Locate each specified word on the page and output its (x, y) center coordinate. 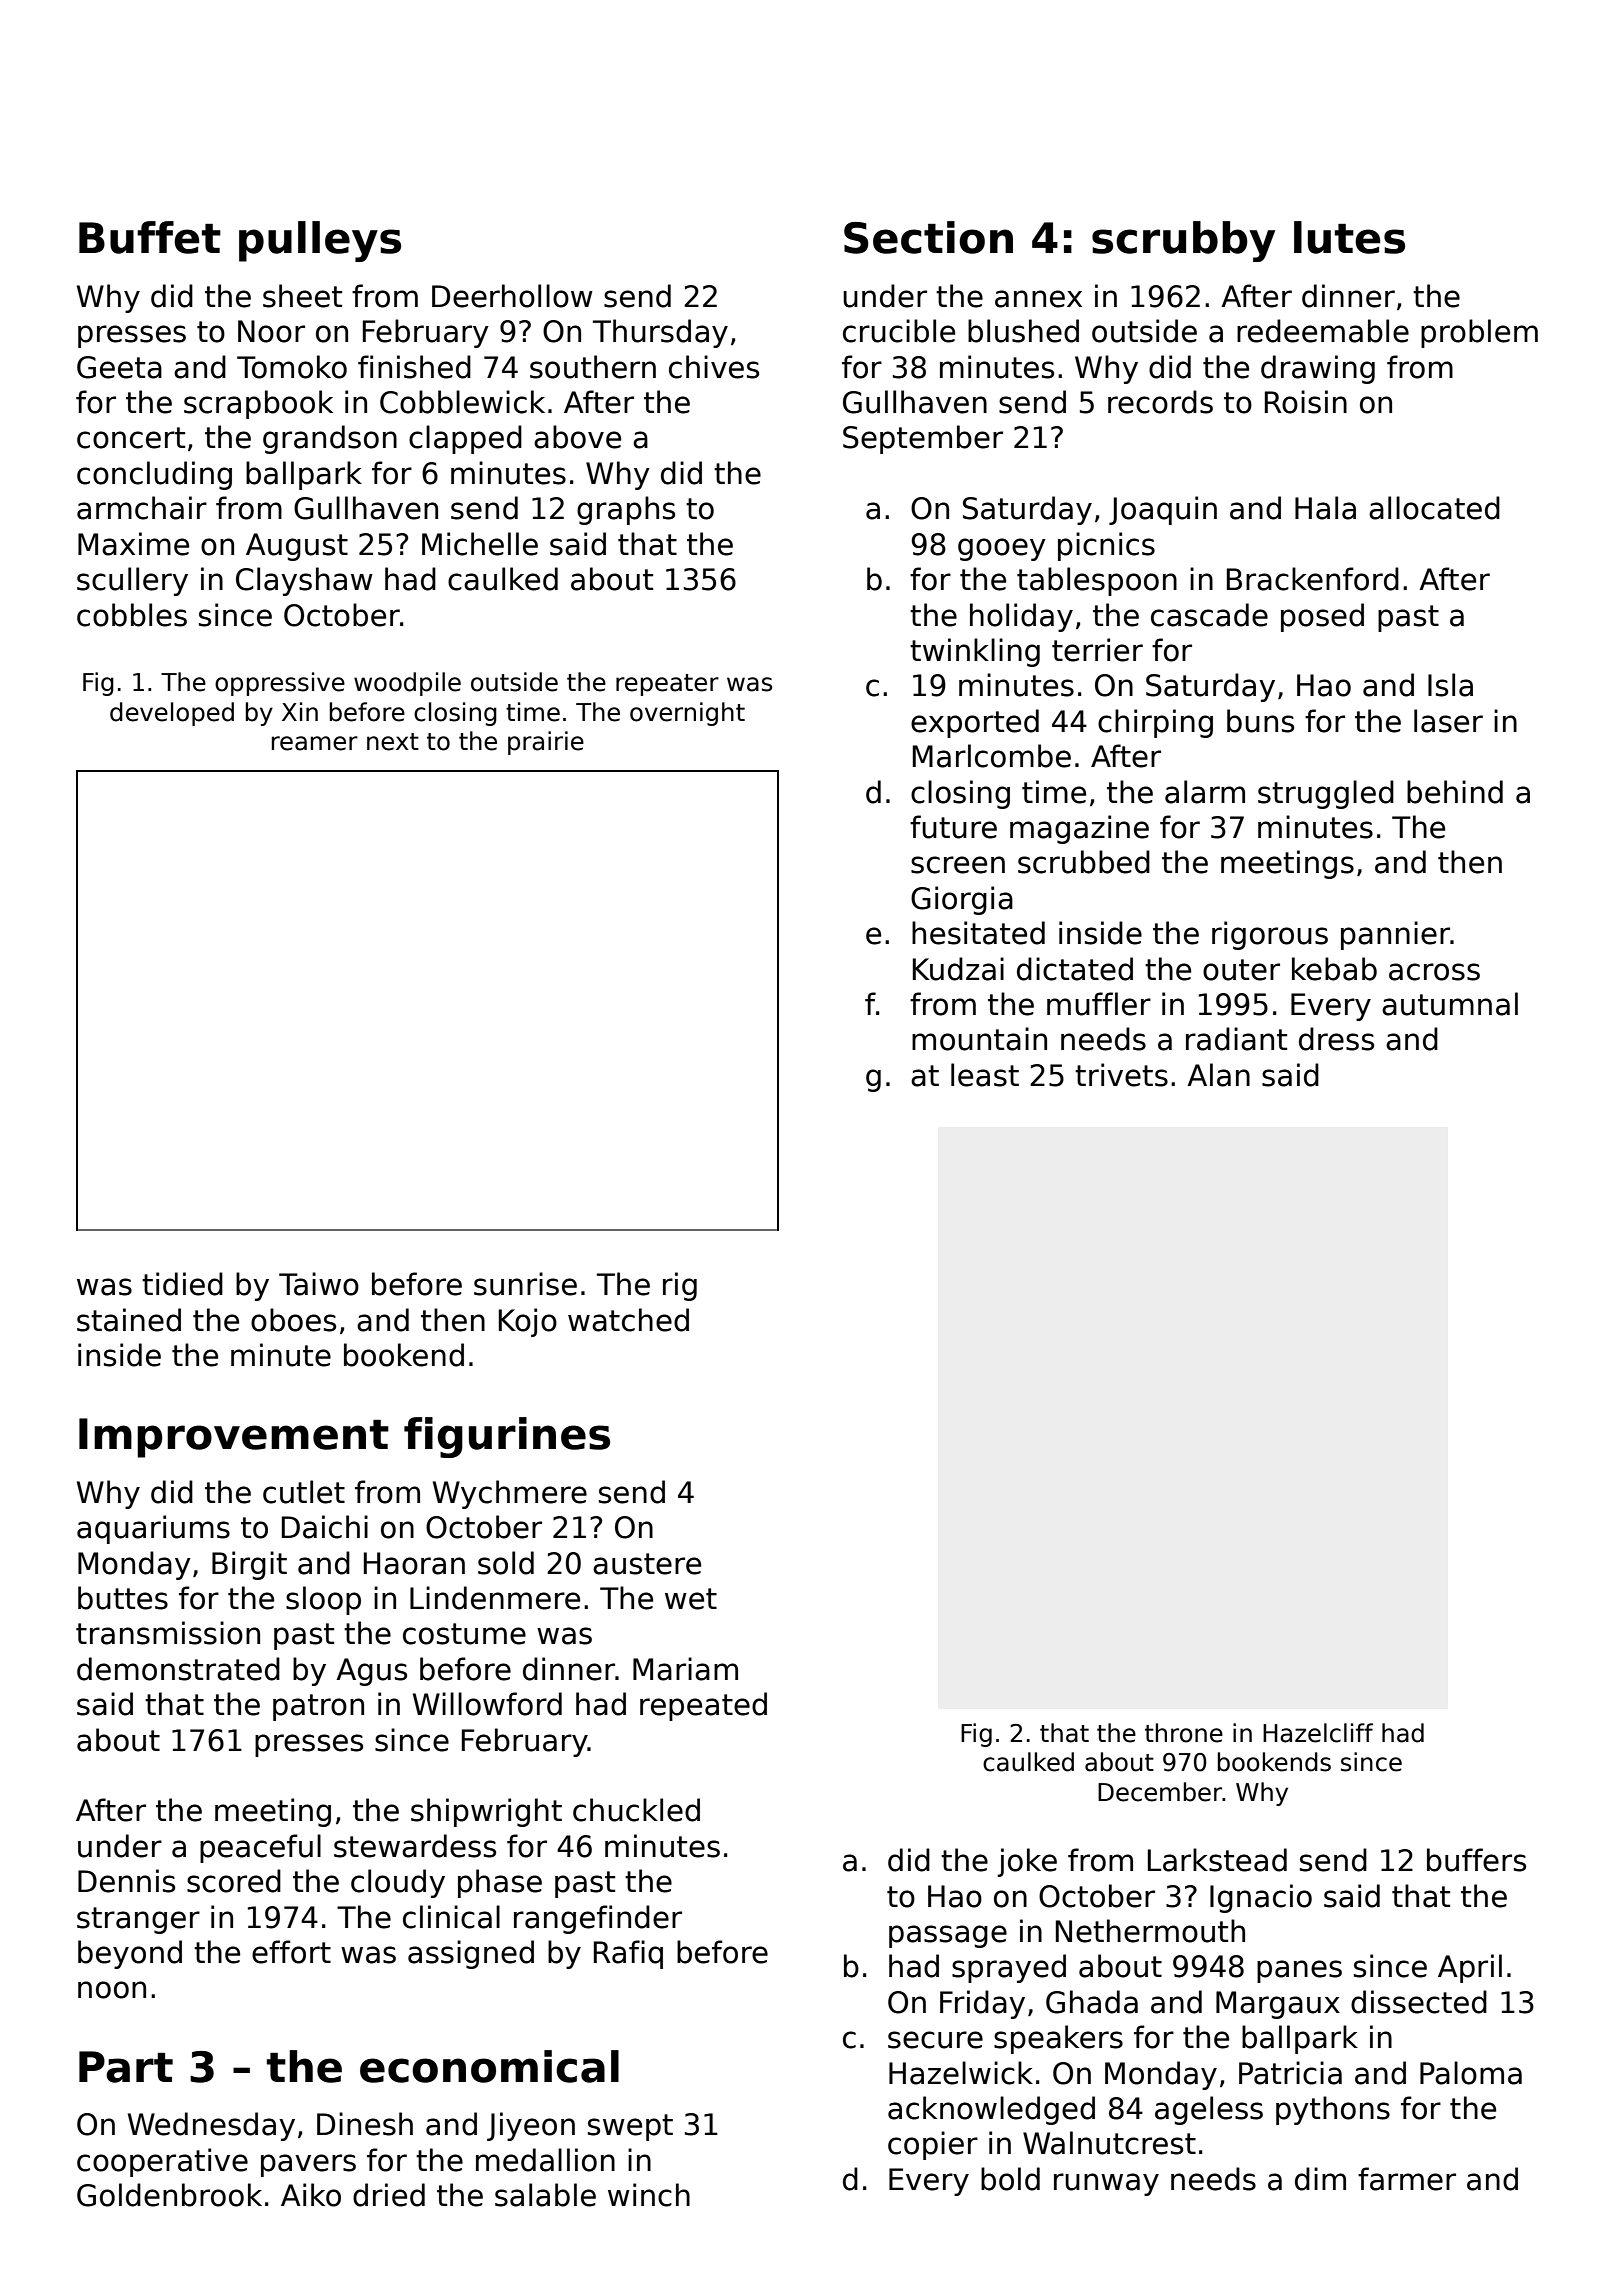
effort (291, 1952)
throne (1184, 1733)
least (985, 1075)
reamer (315, 743)
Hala (1325, 508)
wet (691, 1599)
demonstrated (178, 1669)
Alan (1218, 1075)
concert (131, 438)
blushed (1023, 331)
